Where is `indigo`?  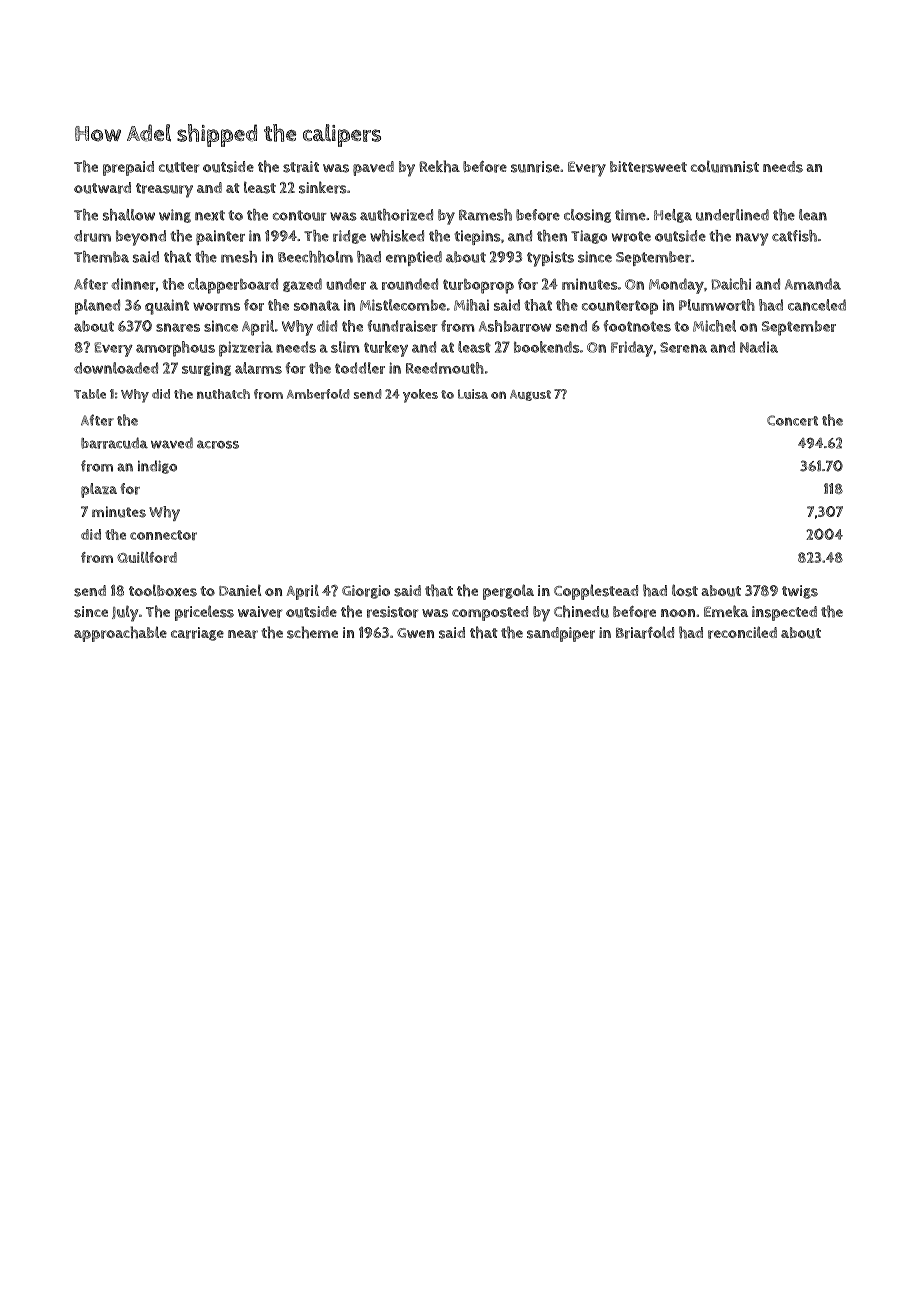 indigo is located at coordinates (157, 467).
